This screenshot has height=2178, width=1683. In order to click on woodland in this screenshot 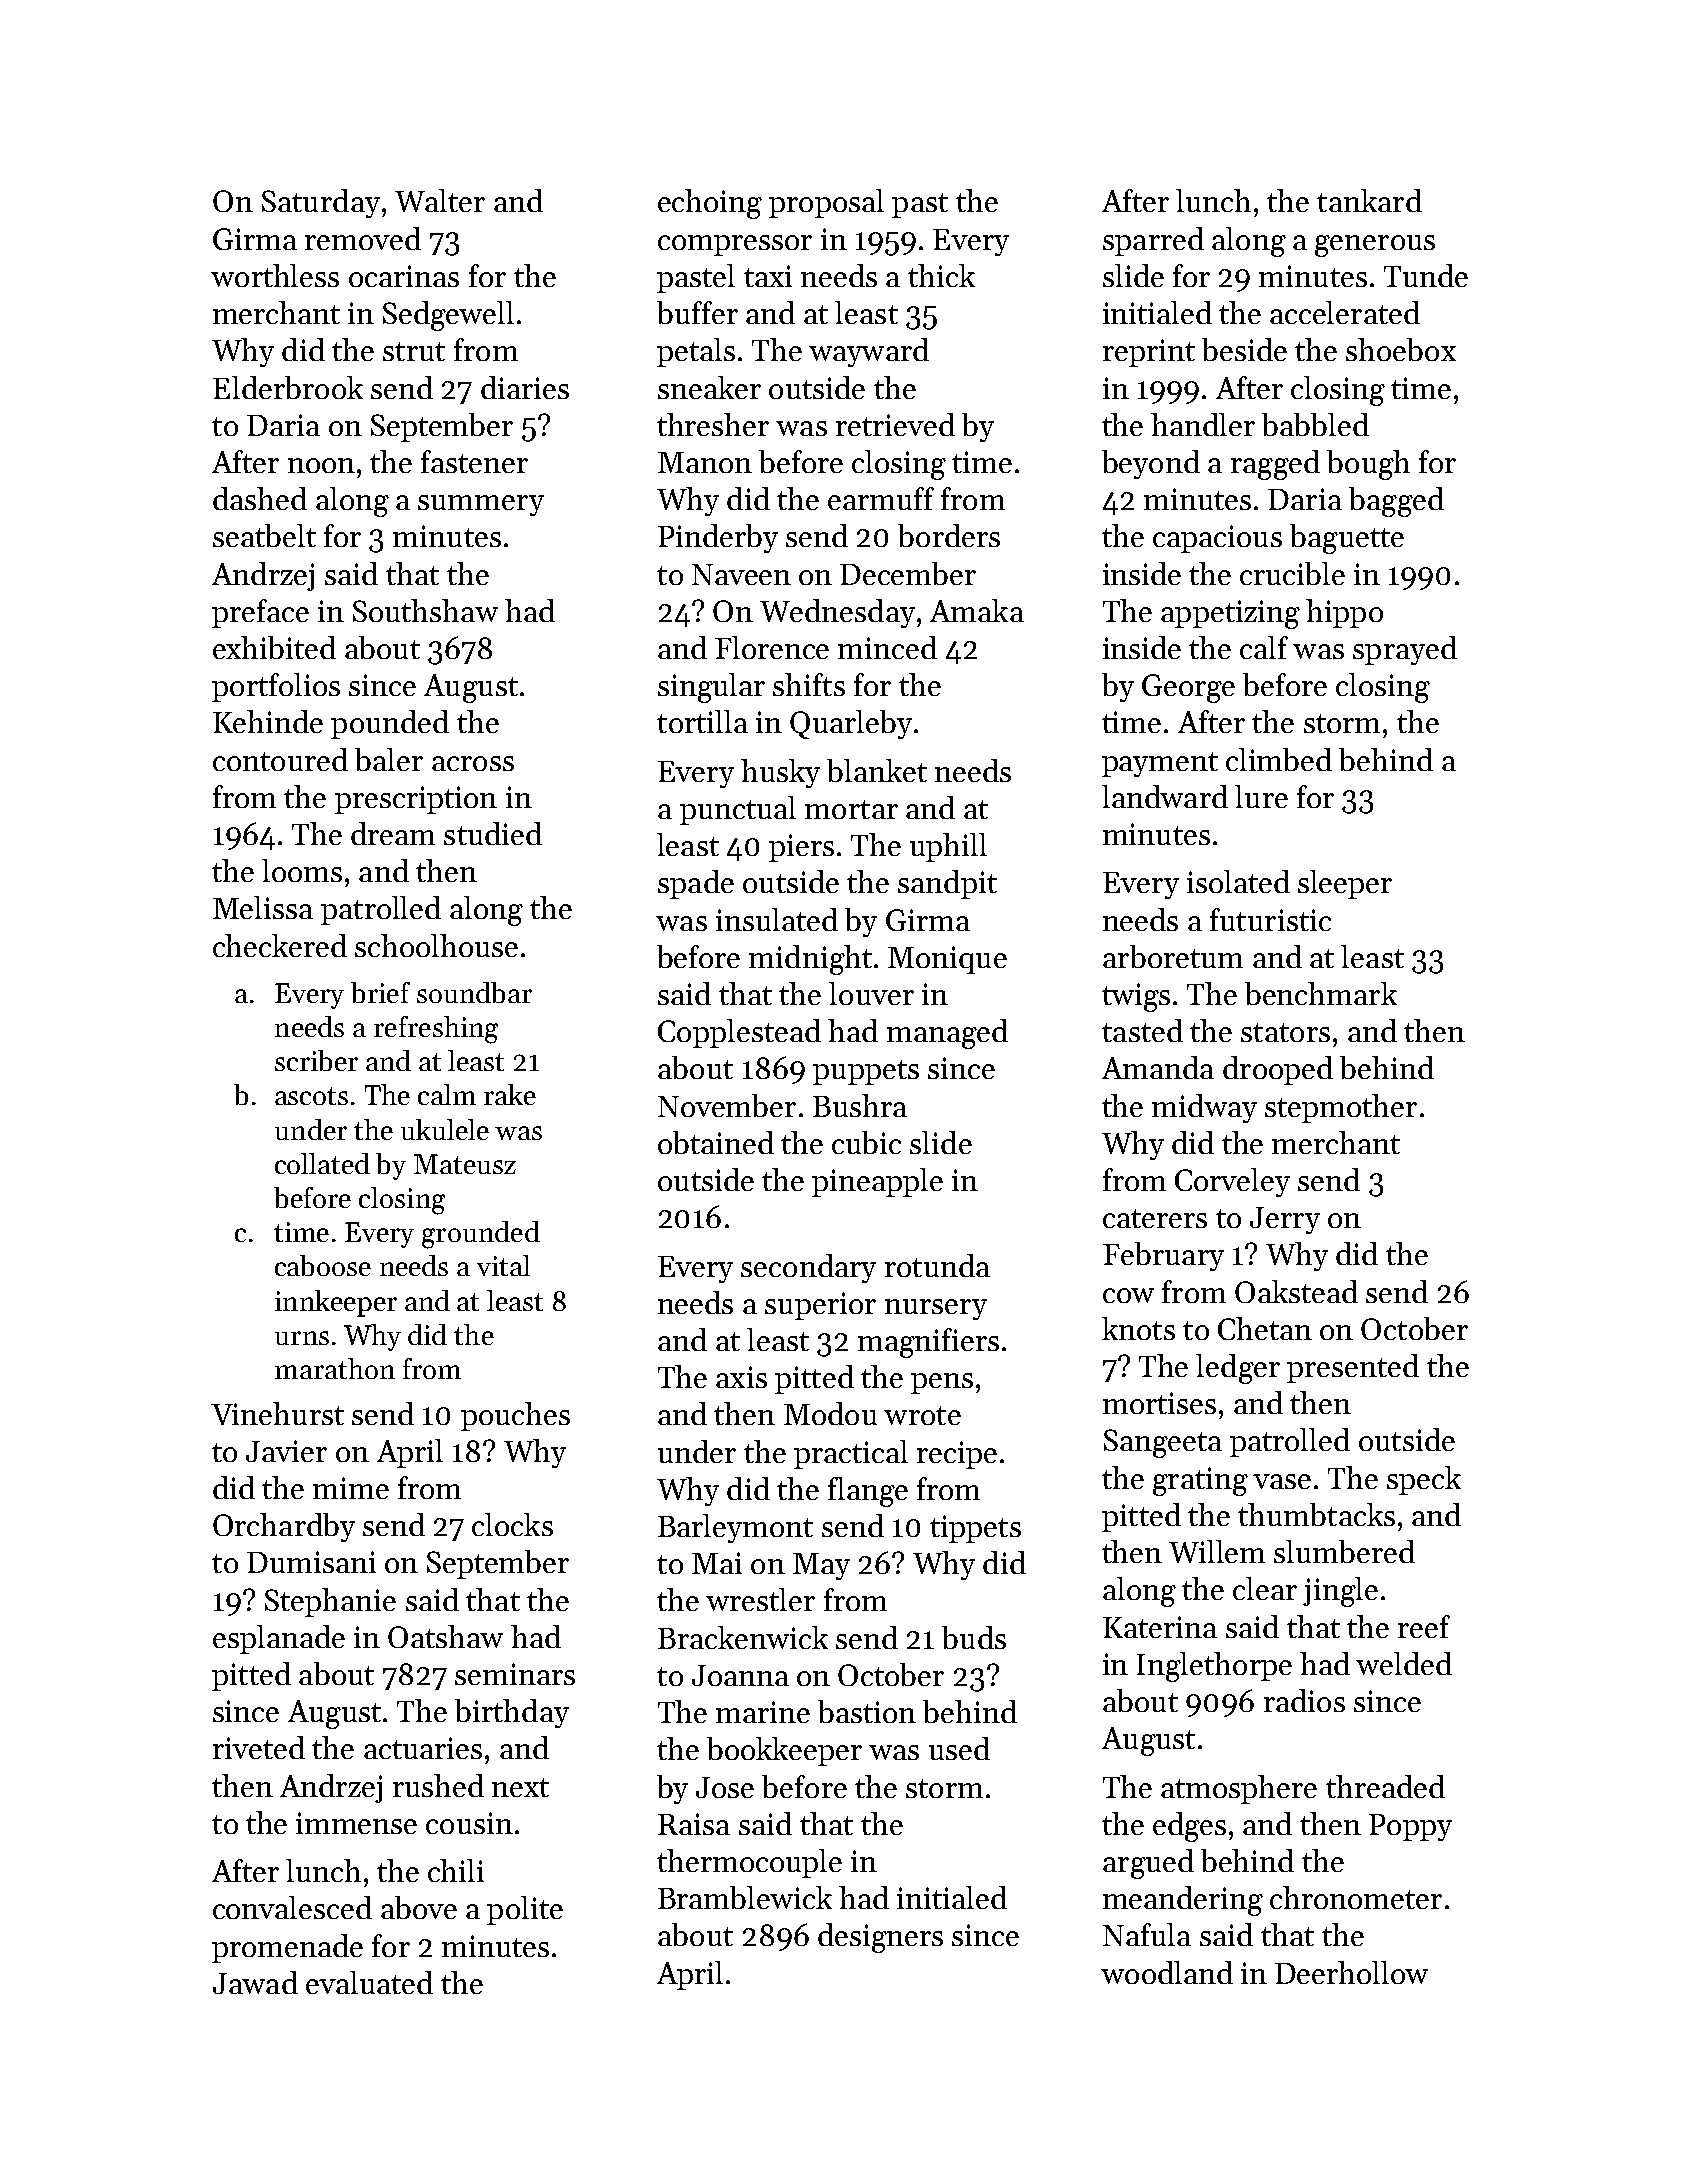, I will do `click(1167, 1972)`.
